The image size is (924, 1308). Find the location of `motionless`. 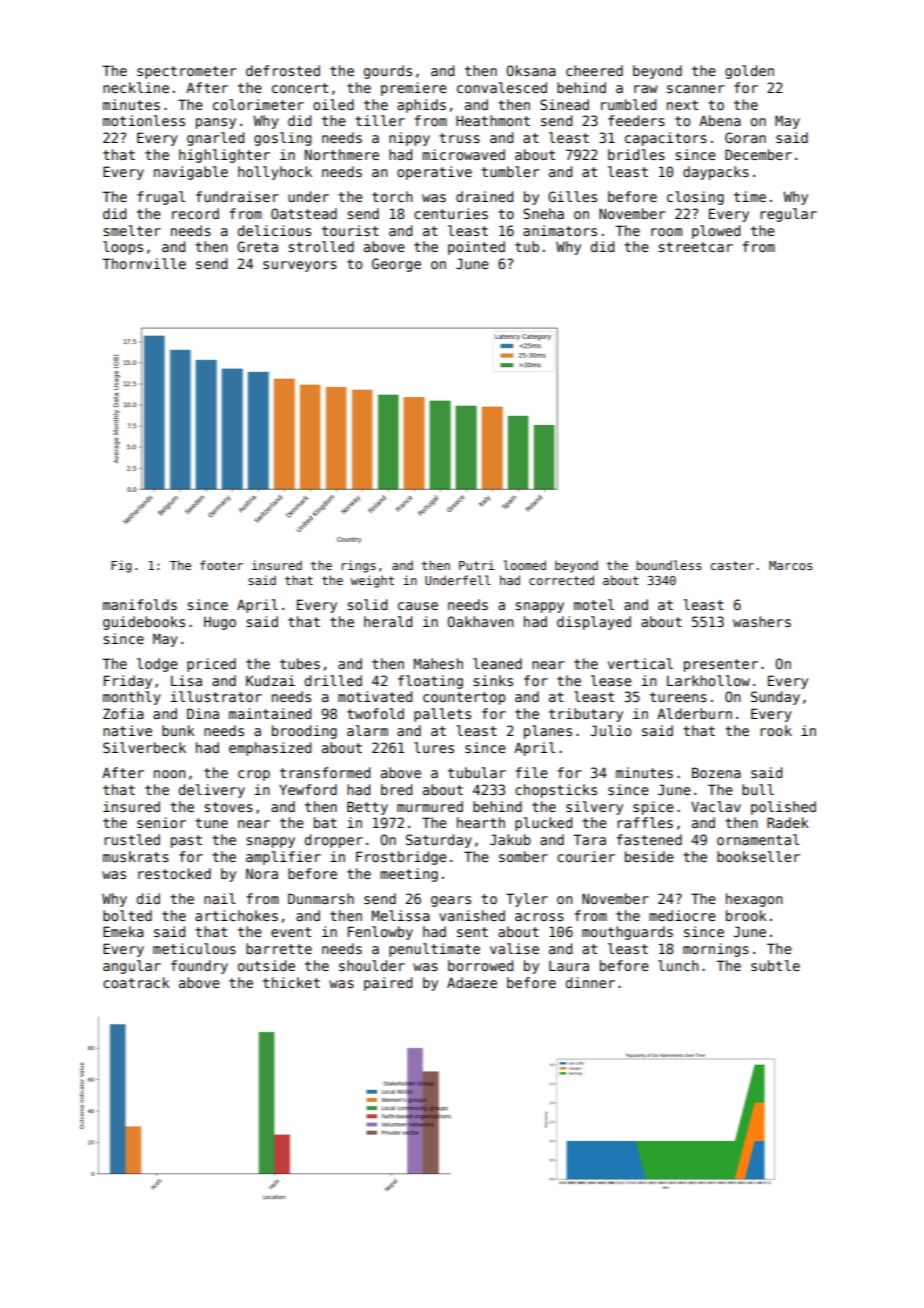

motionless is located at coordinates (144, 120).
